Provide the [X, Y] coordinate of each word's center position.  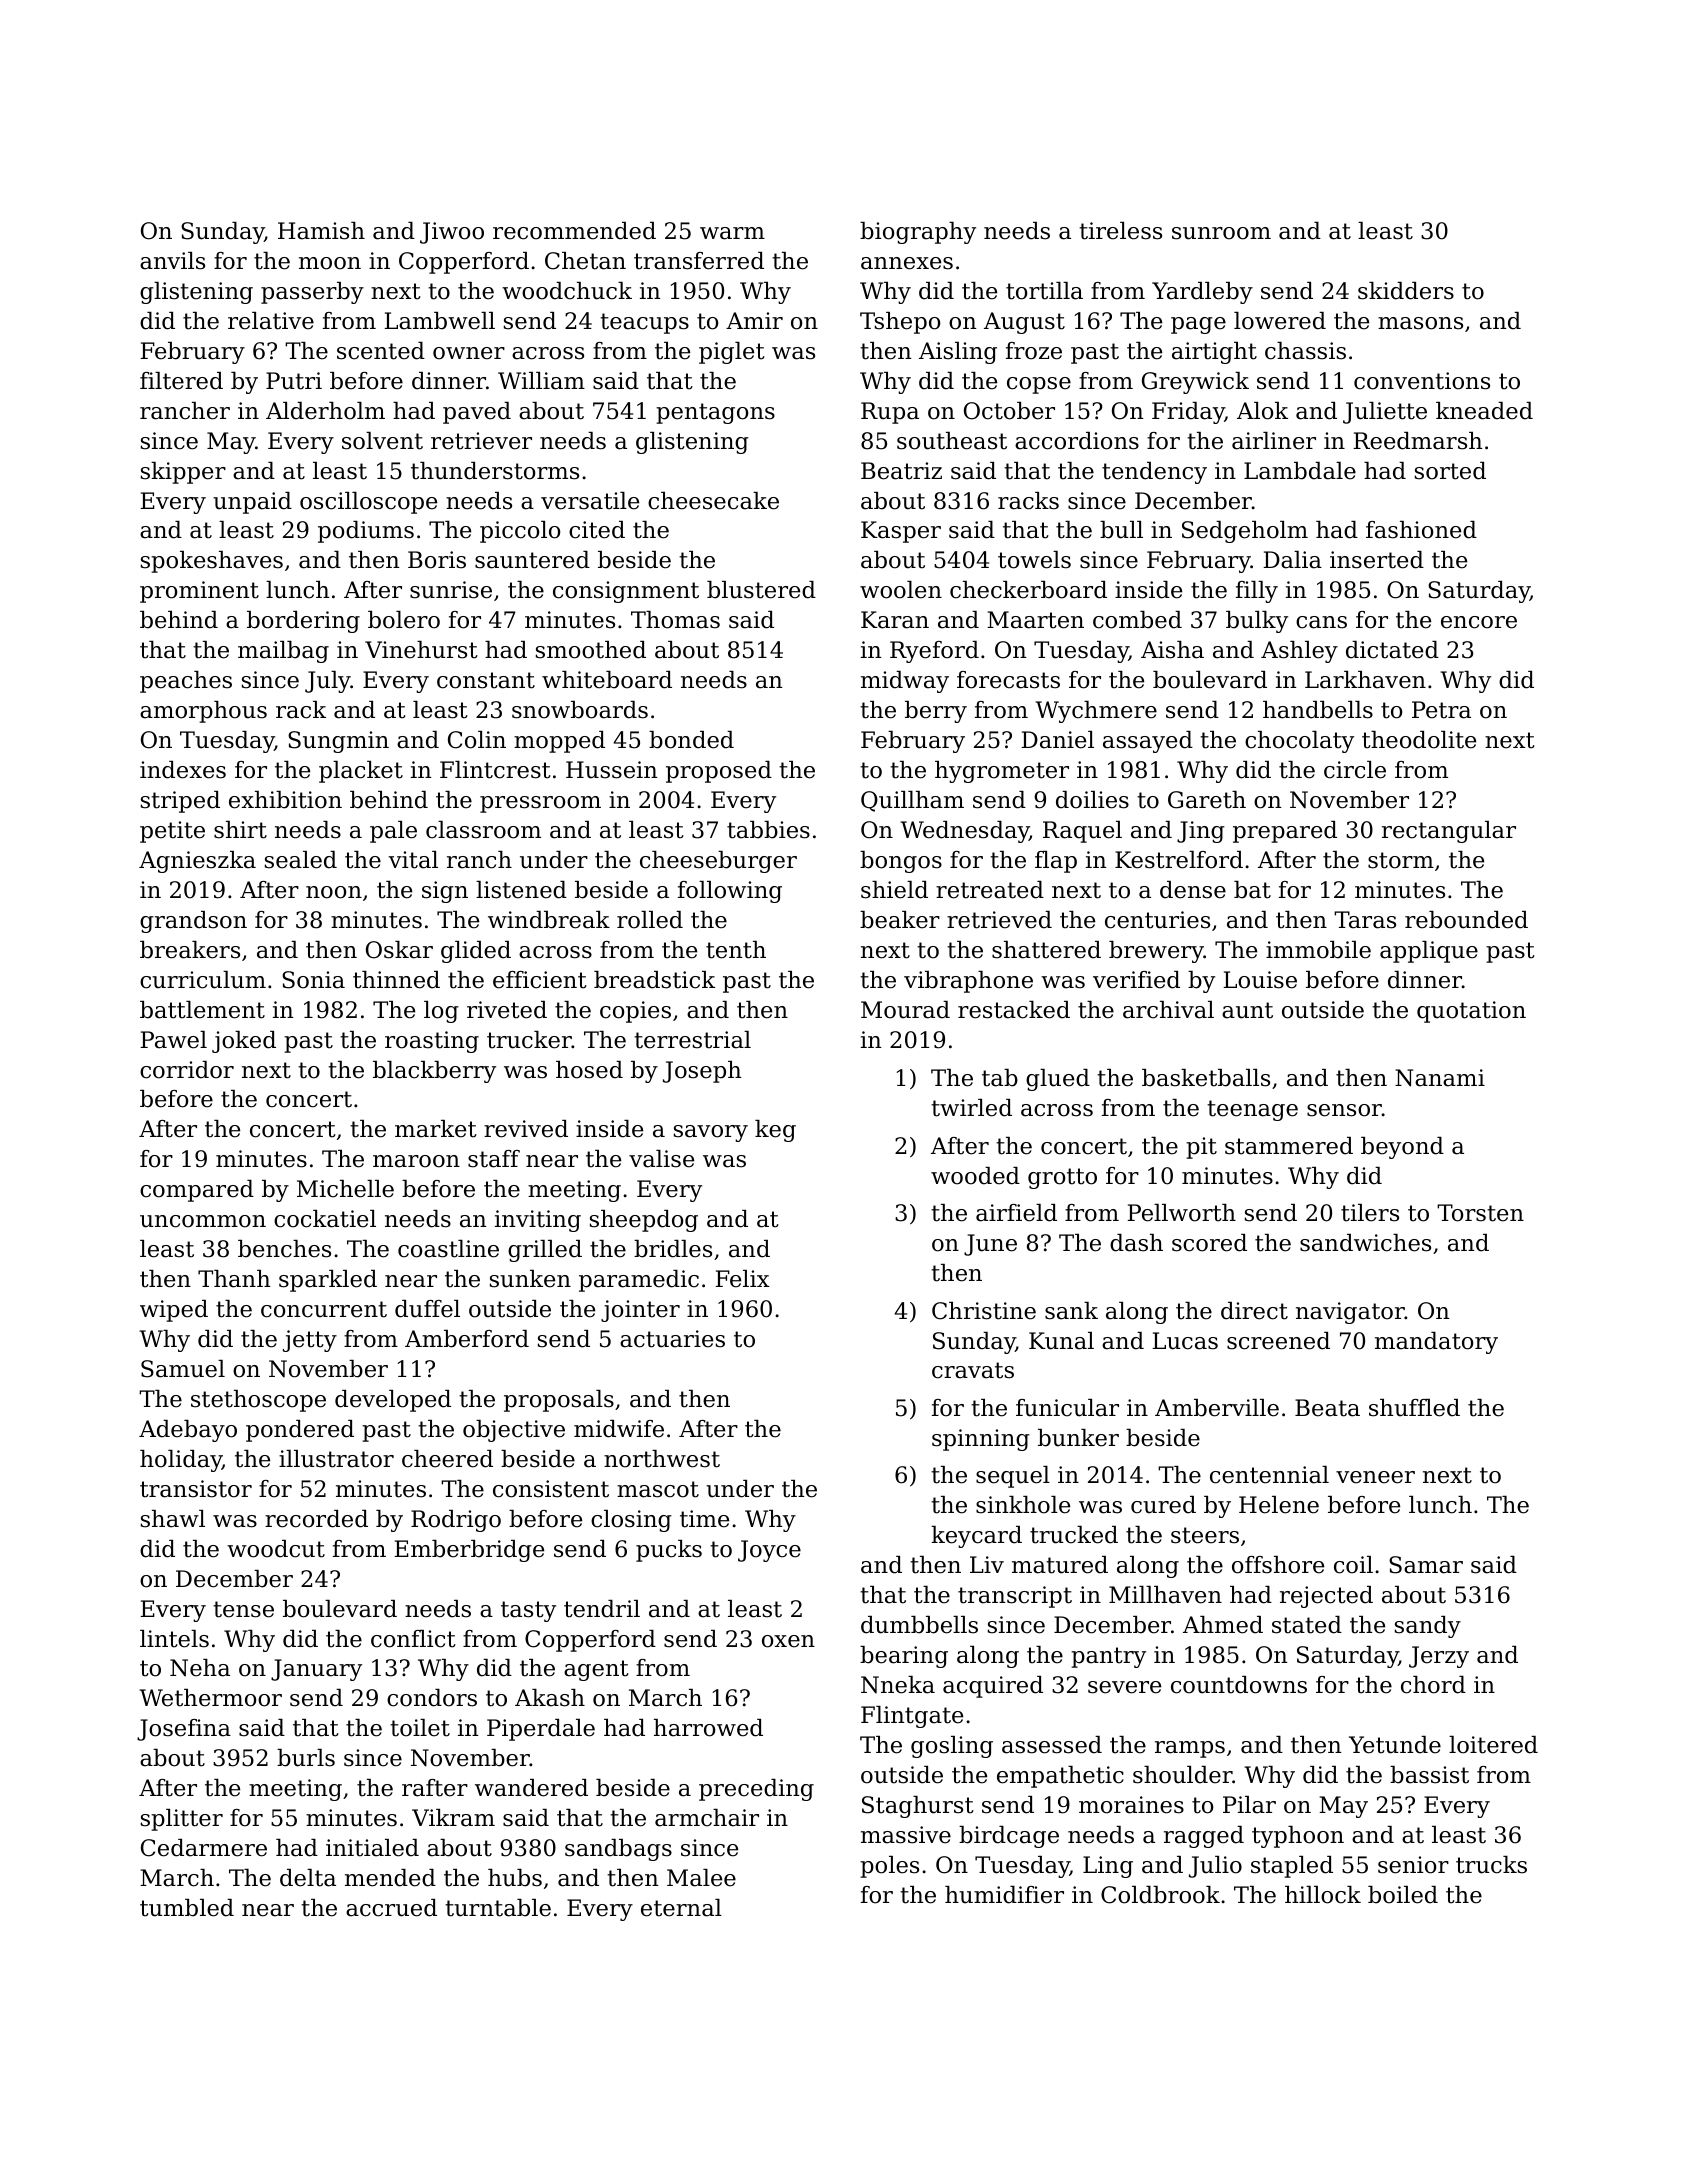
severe [1124, 1687]
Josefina [184, 1730]
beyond [1402, 1148]
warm [732, 233]
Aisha [1172, 650]
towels [1034, 560]
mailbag [283, 652]
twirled [971, 1108]
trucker [529, 1040]
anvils [172, 261]
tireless [1120, 231]
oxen [788, 1641]
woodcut [276, 1549]
